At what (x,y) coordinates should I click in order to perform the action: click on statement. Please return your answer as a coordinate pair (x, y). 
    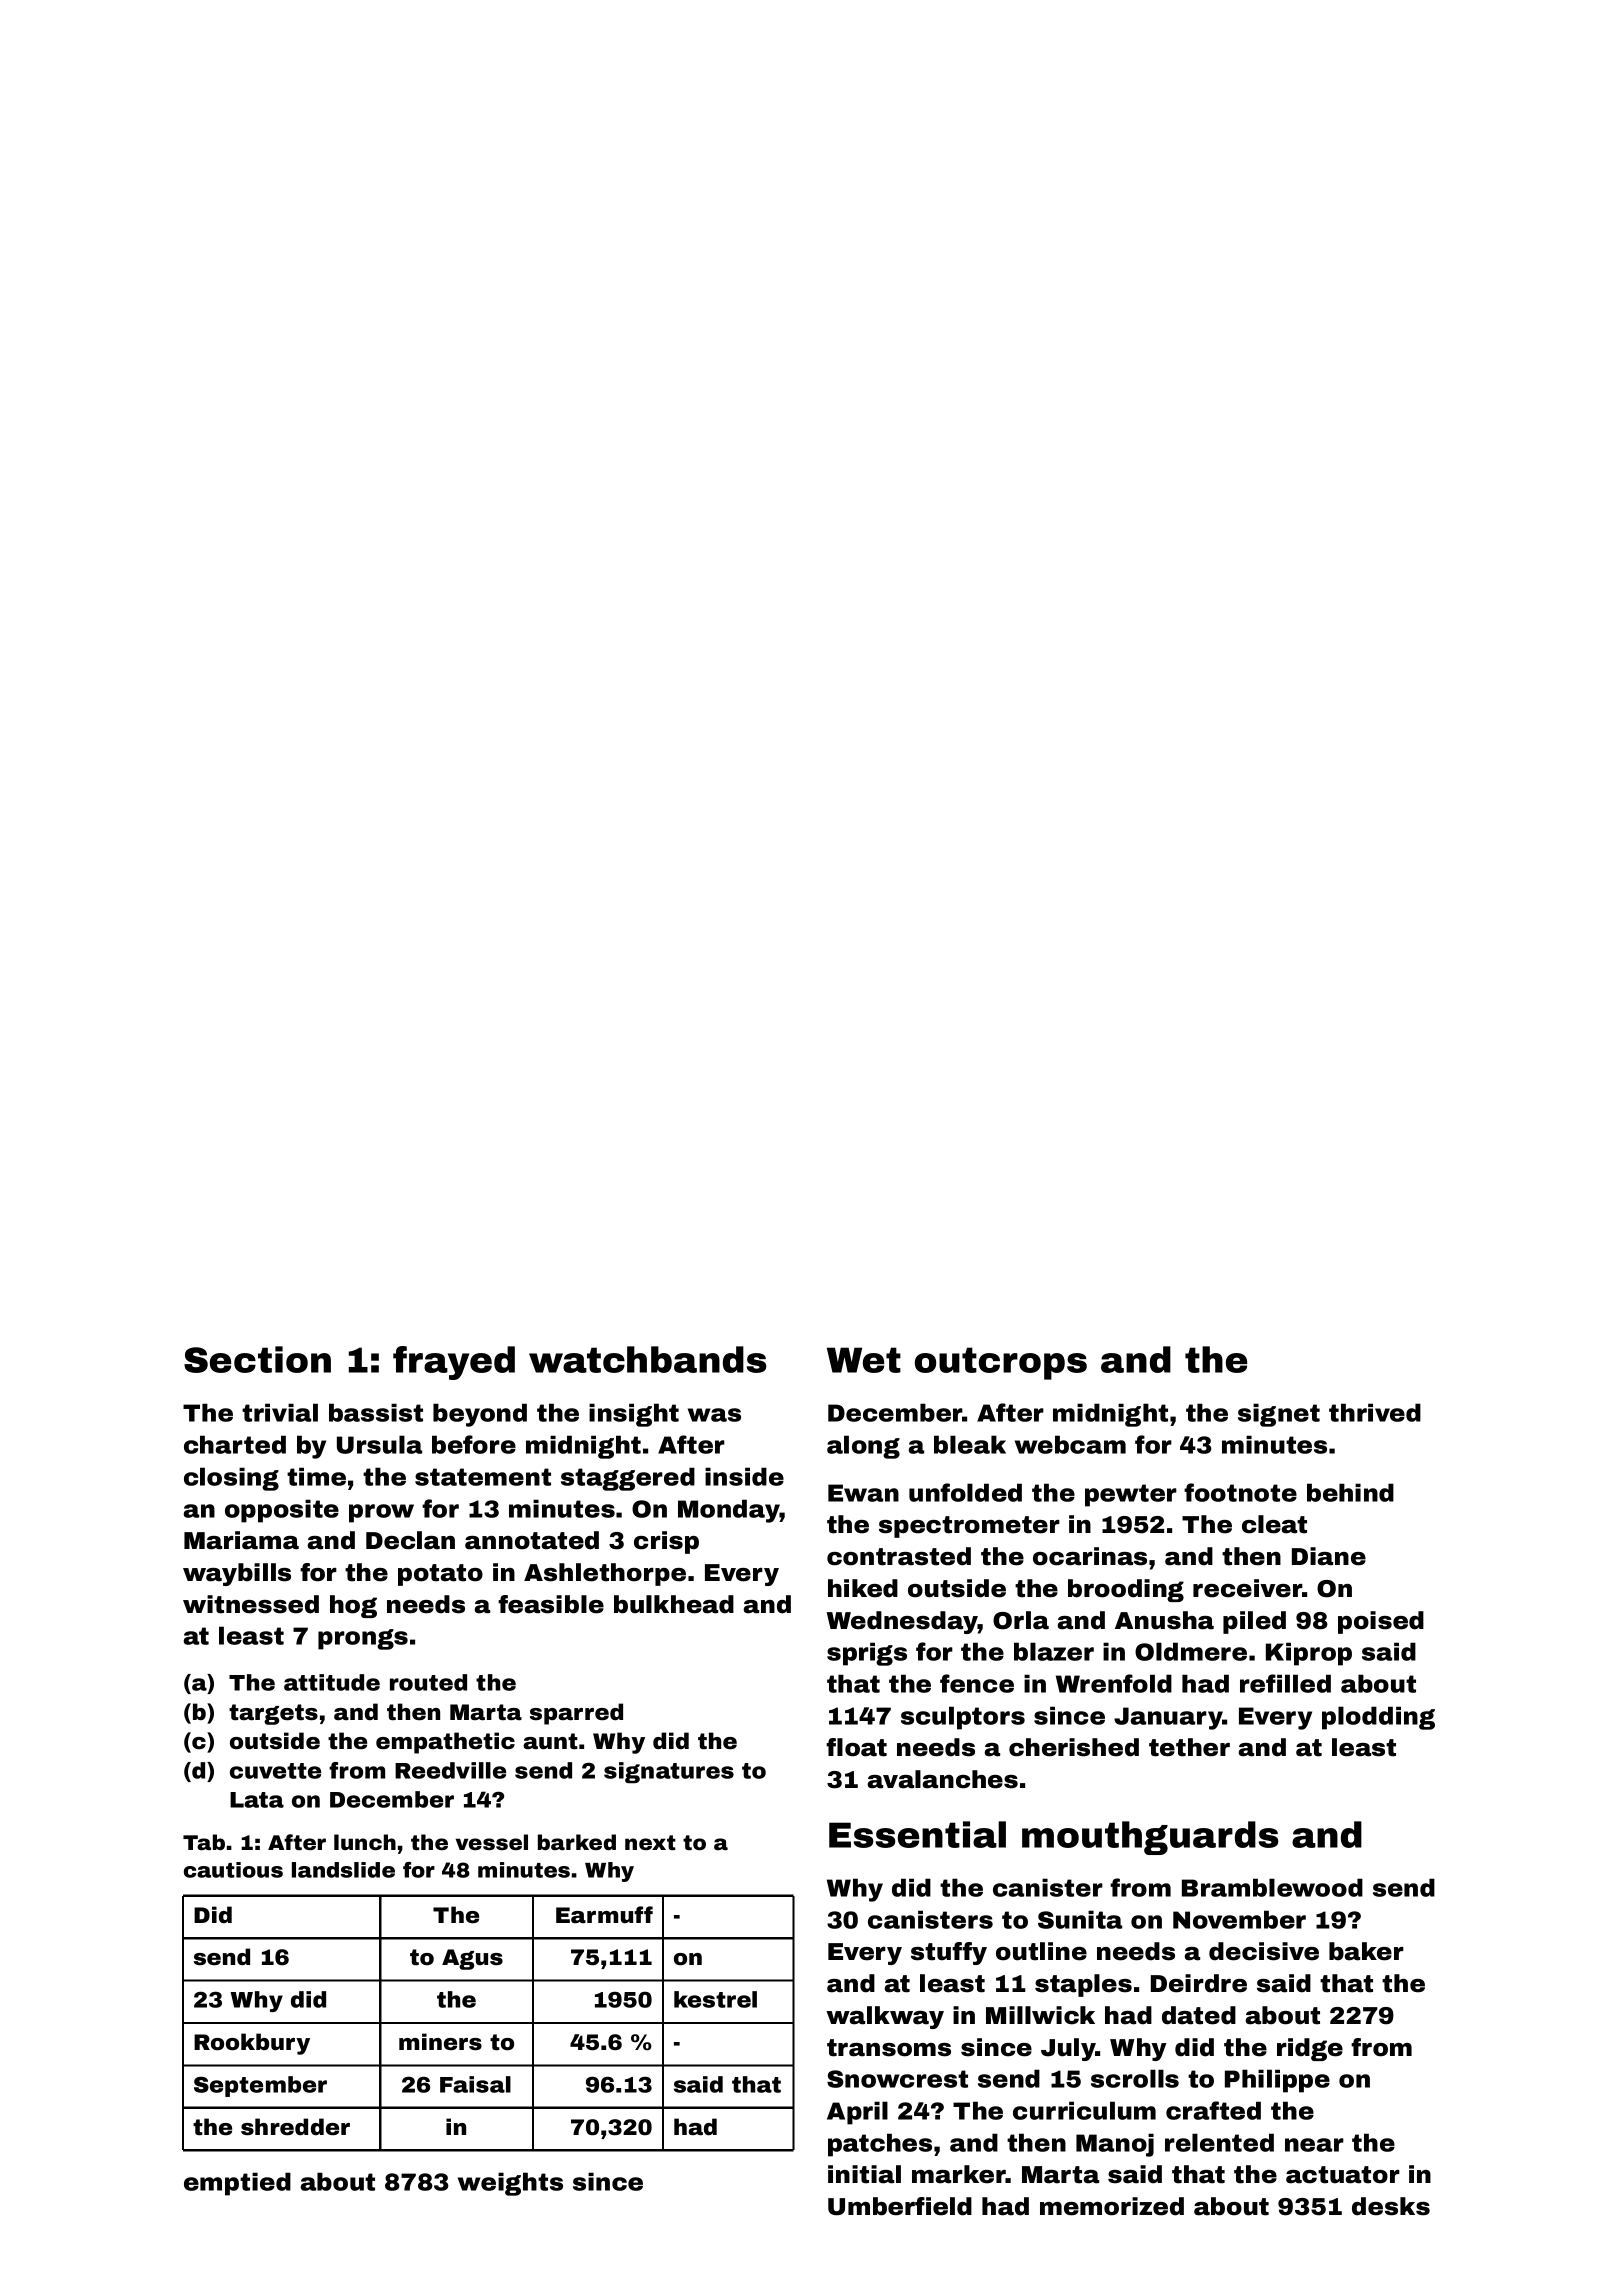
    Looking at the image, I should click on (483, 1477).
